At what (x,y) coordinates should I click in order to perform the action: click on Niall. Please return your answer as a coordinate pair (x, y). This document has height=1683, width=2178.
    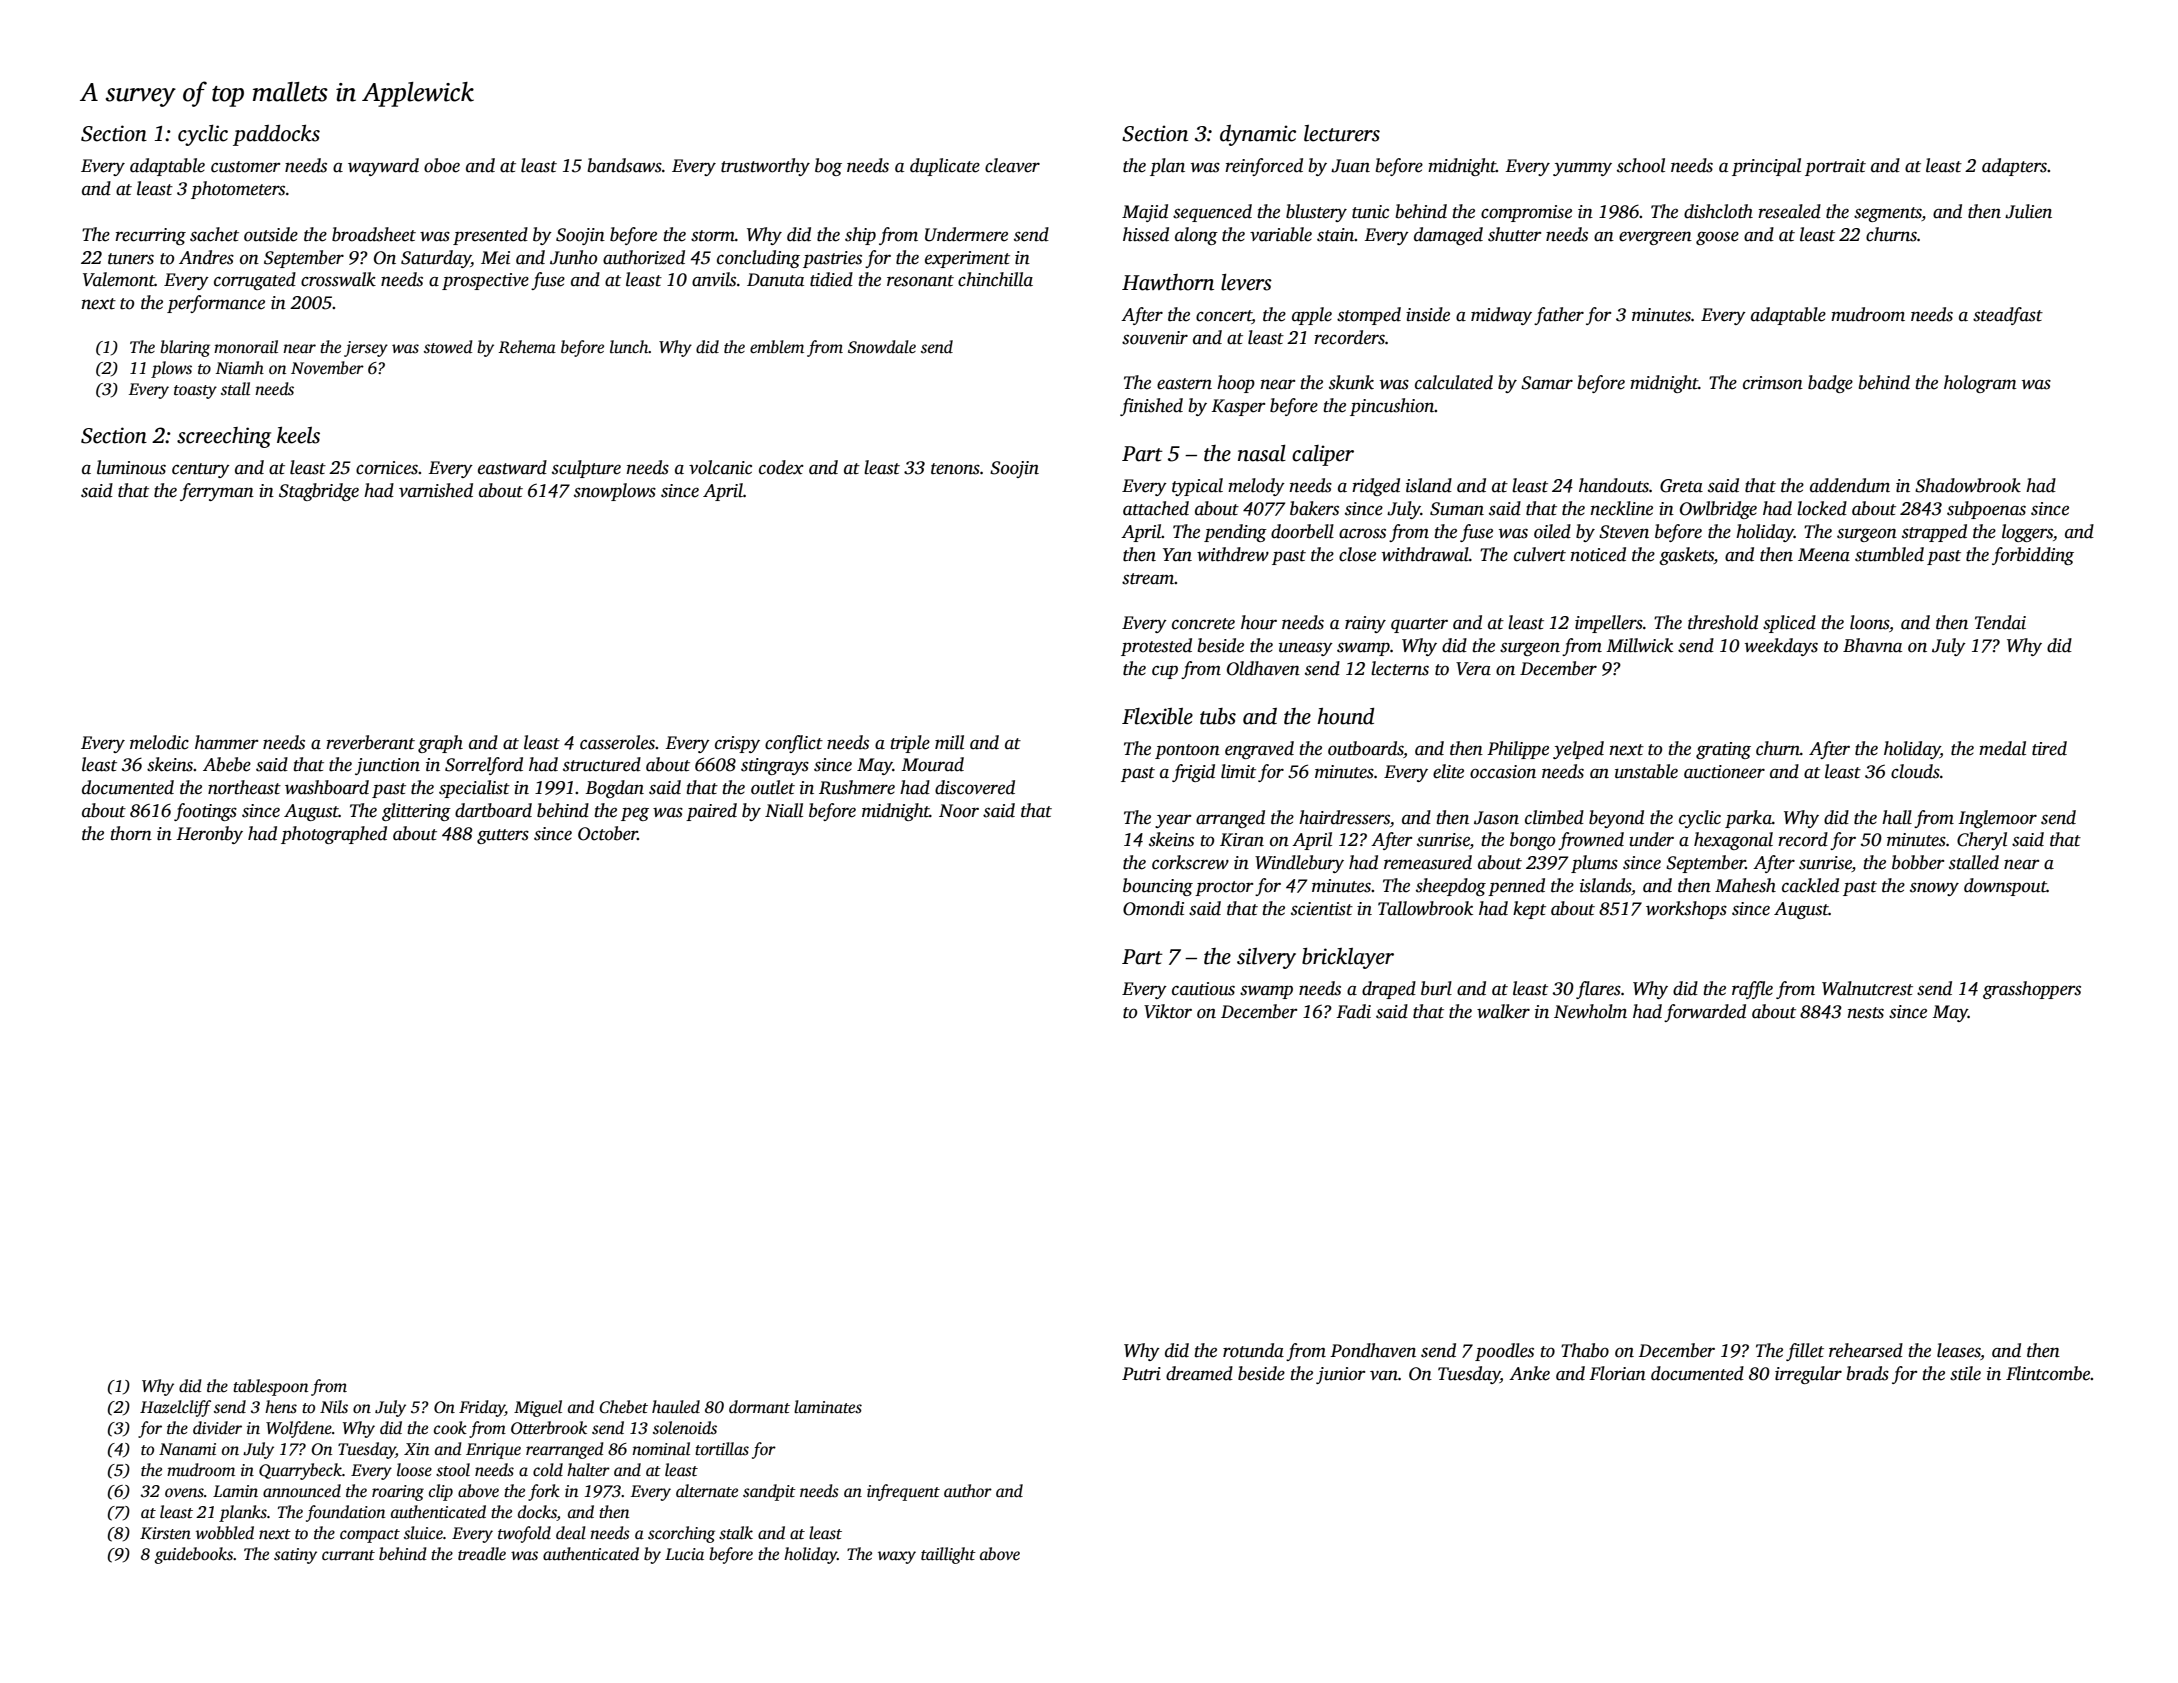
    Looking at the image, I should click on (784, 810).
